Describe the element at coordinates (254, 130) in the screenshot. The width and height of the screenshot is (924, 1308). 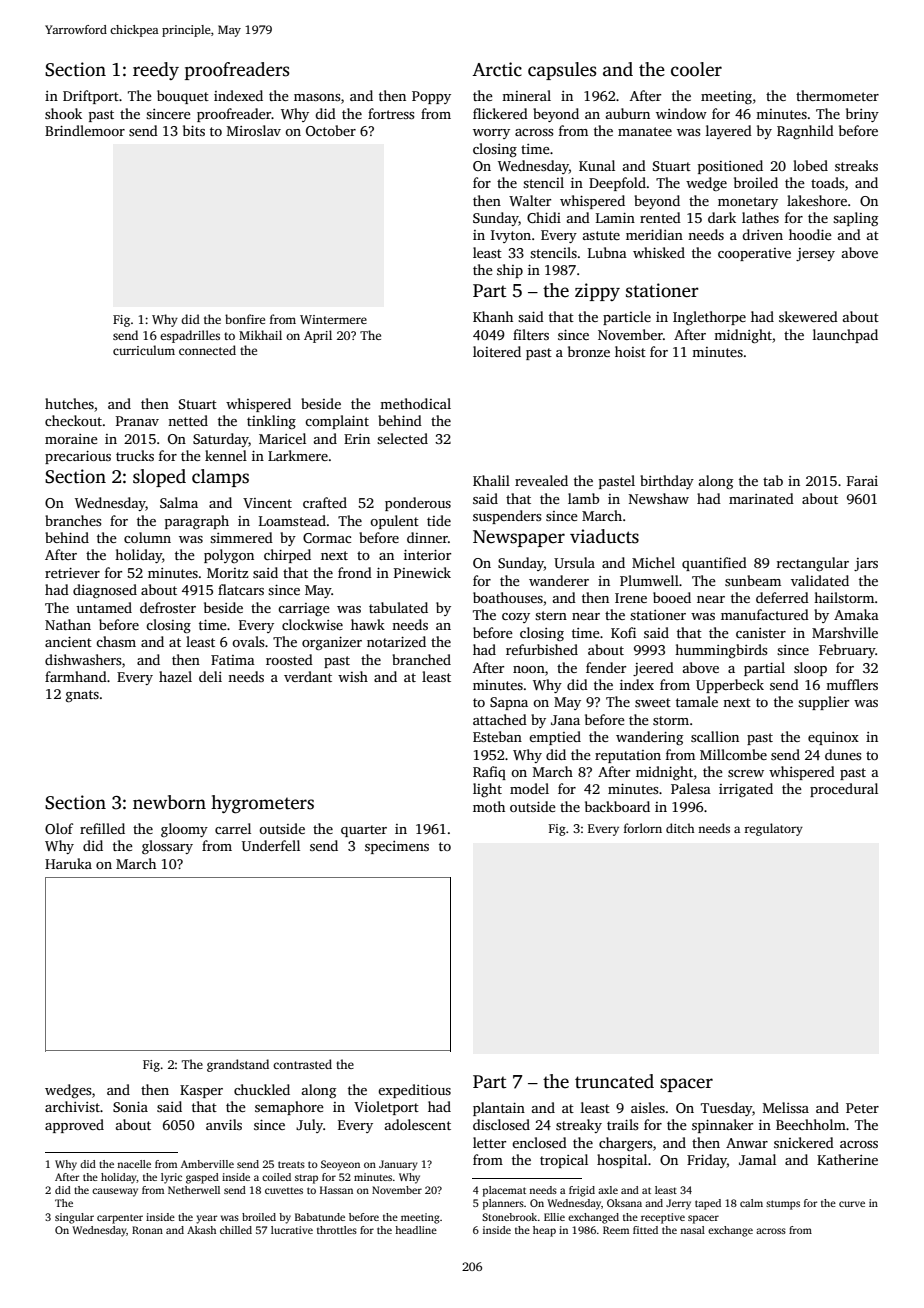
I see `Miroslav` at that location.
